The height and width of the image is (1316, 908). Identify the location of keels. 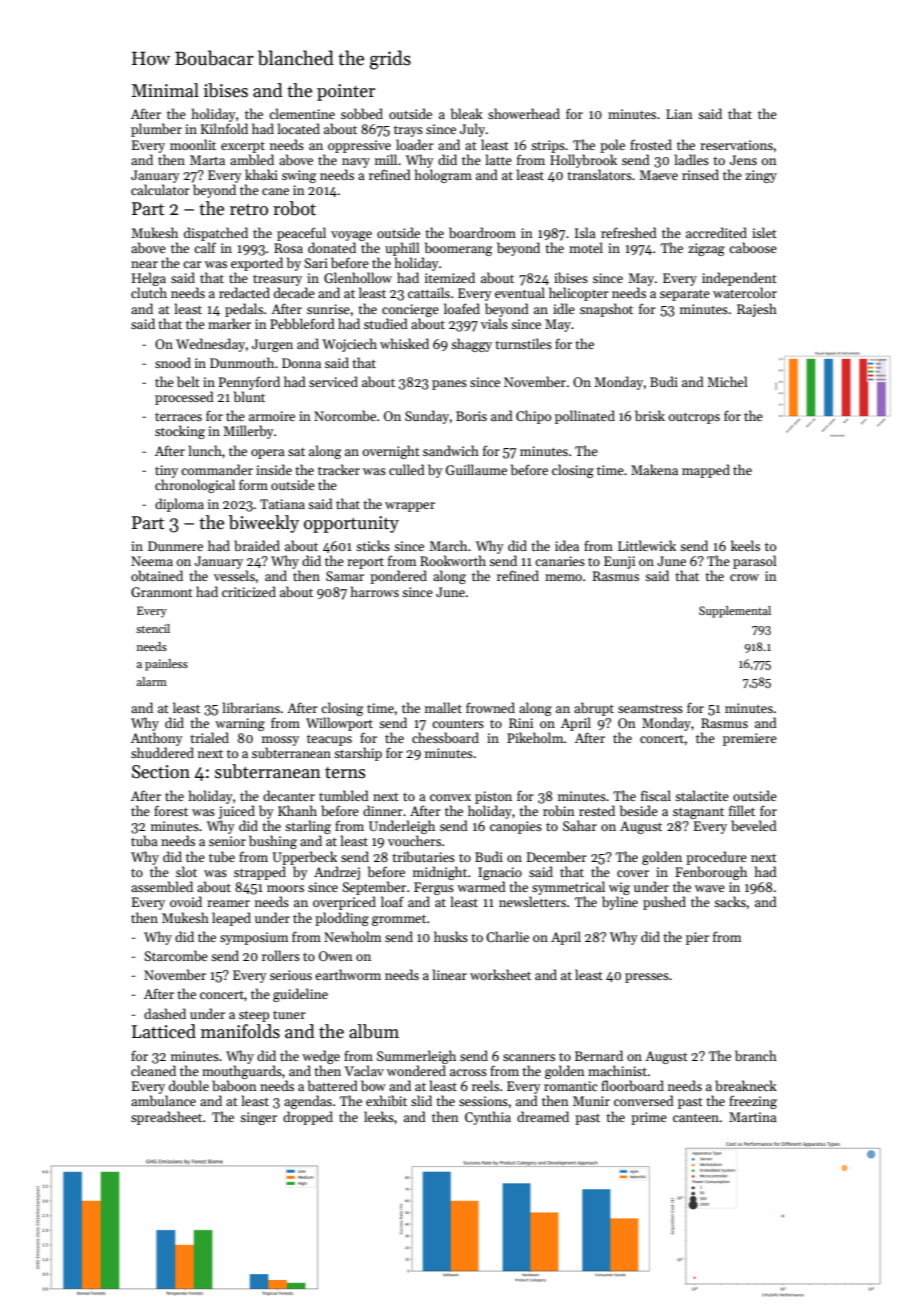
(745, 545).
